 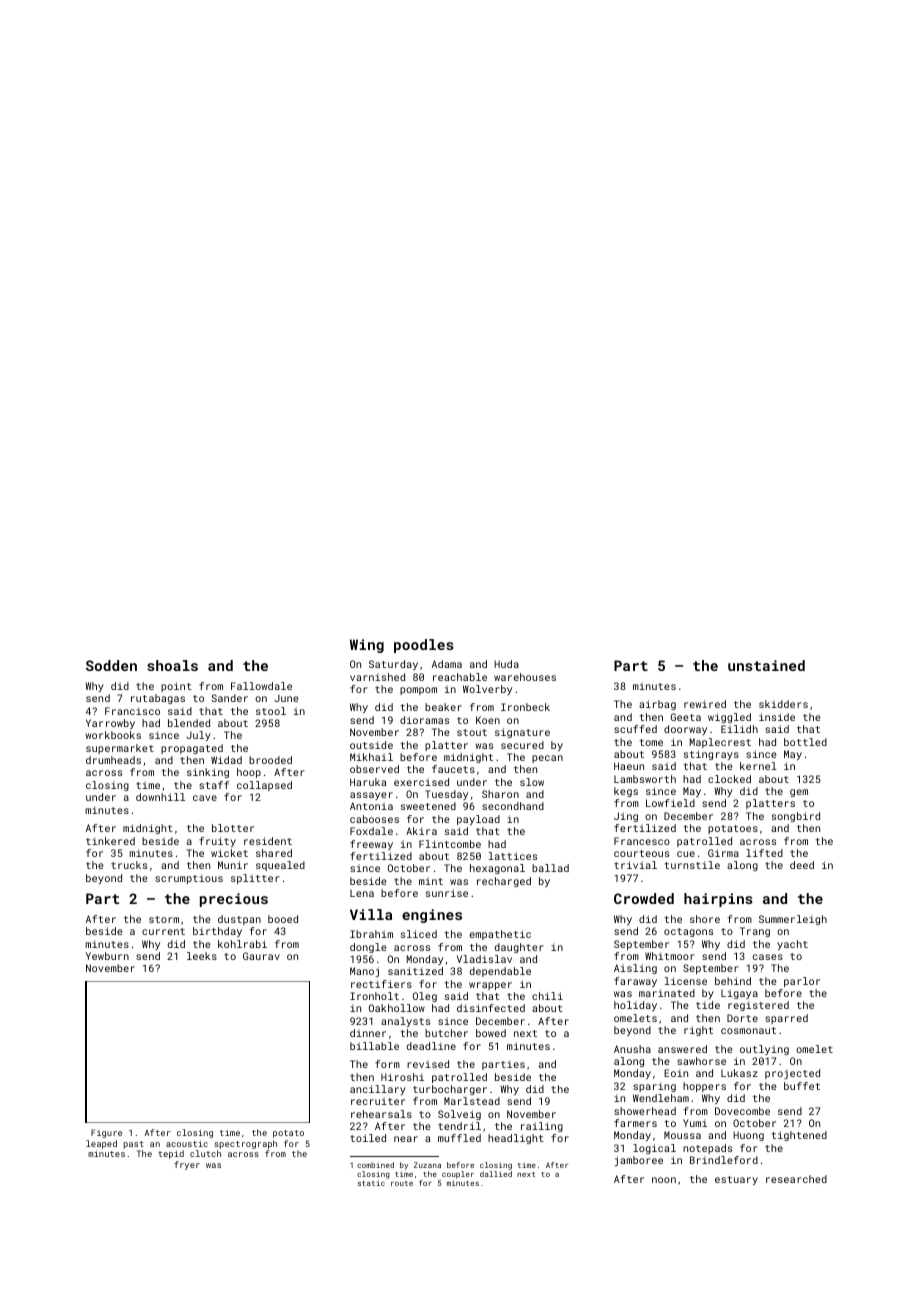 What do you see at coordinates (106, 1133) in the document?
I see `Figure` at bounding box center [106, 1133].
